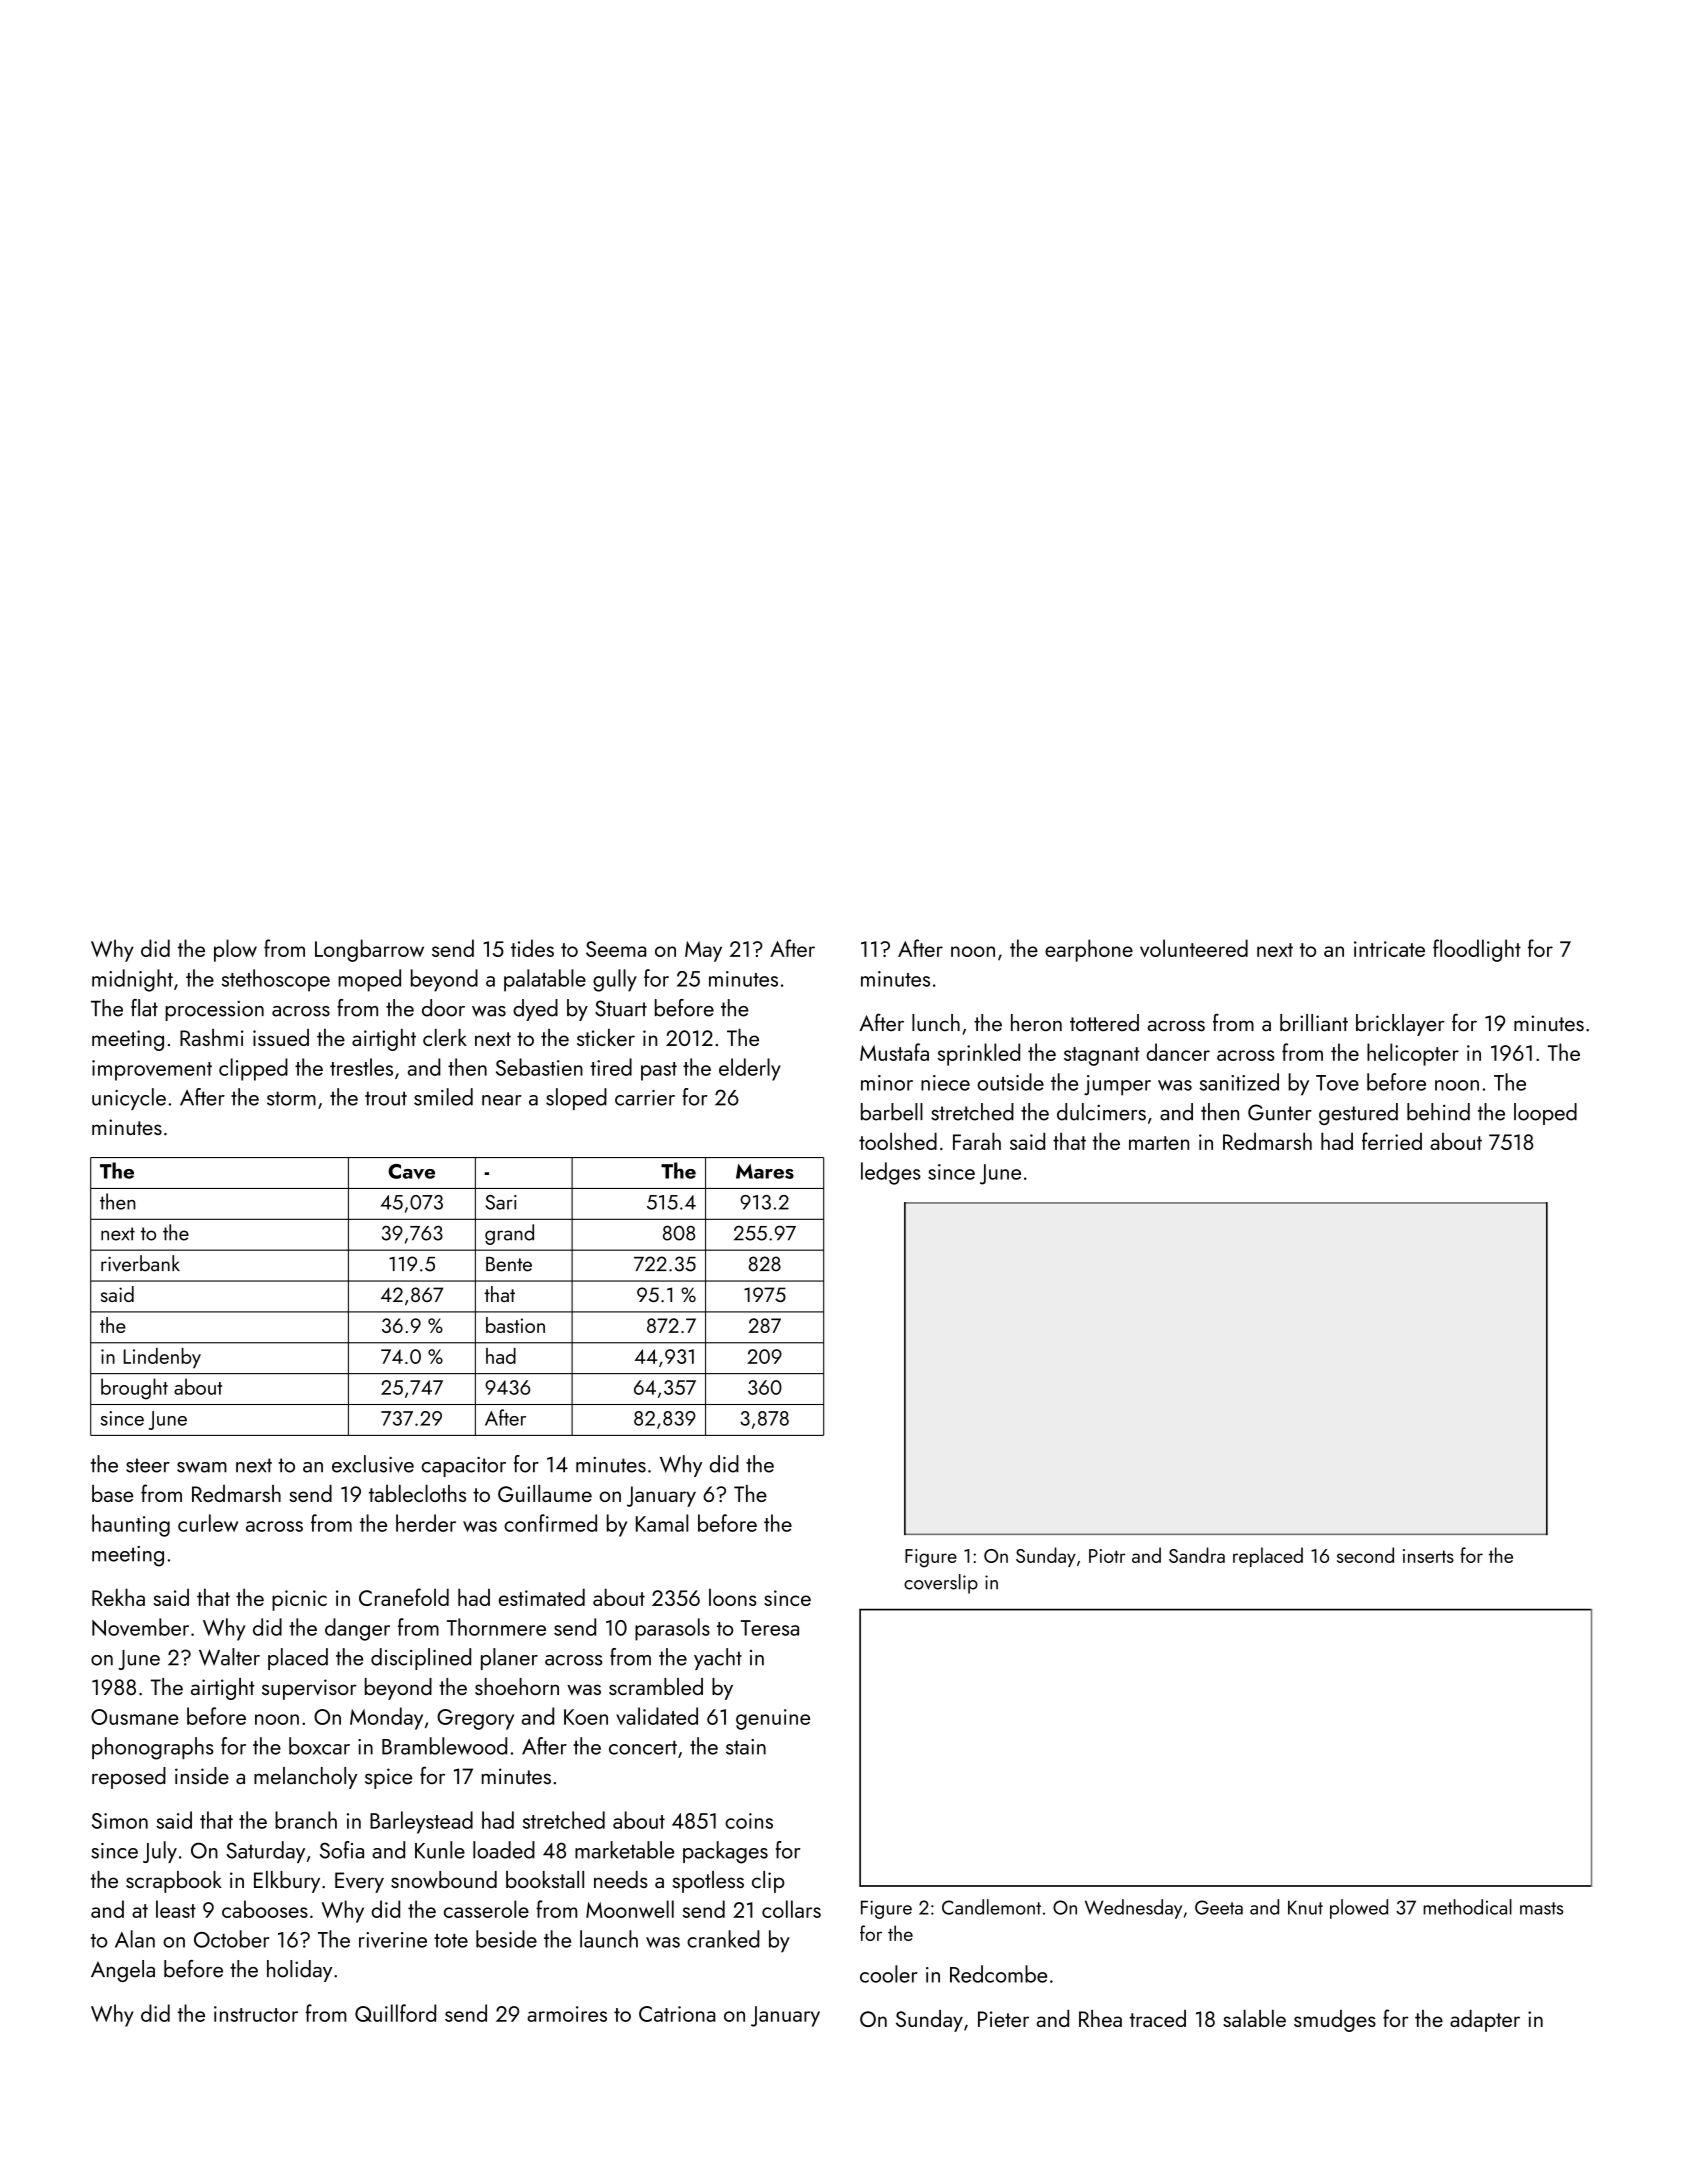 The width and height of the screenshot is (1683, 2178). Describe the element at coordinates (369, 950) in the screenshot. I see `Longbarrow` at that location.
